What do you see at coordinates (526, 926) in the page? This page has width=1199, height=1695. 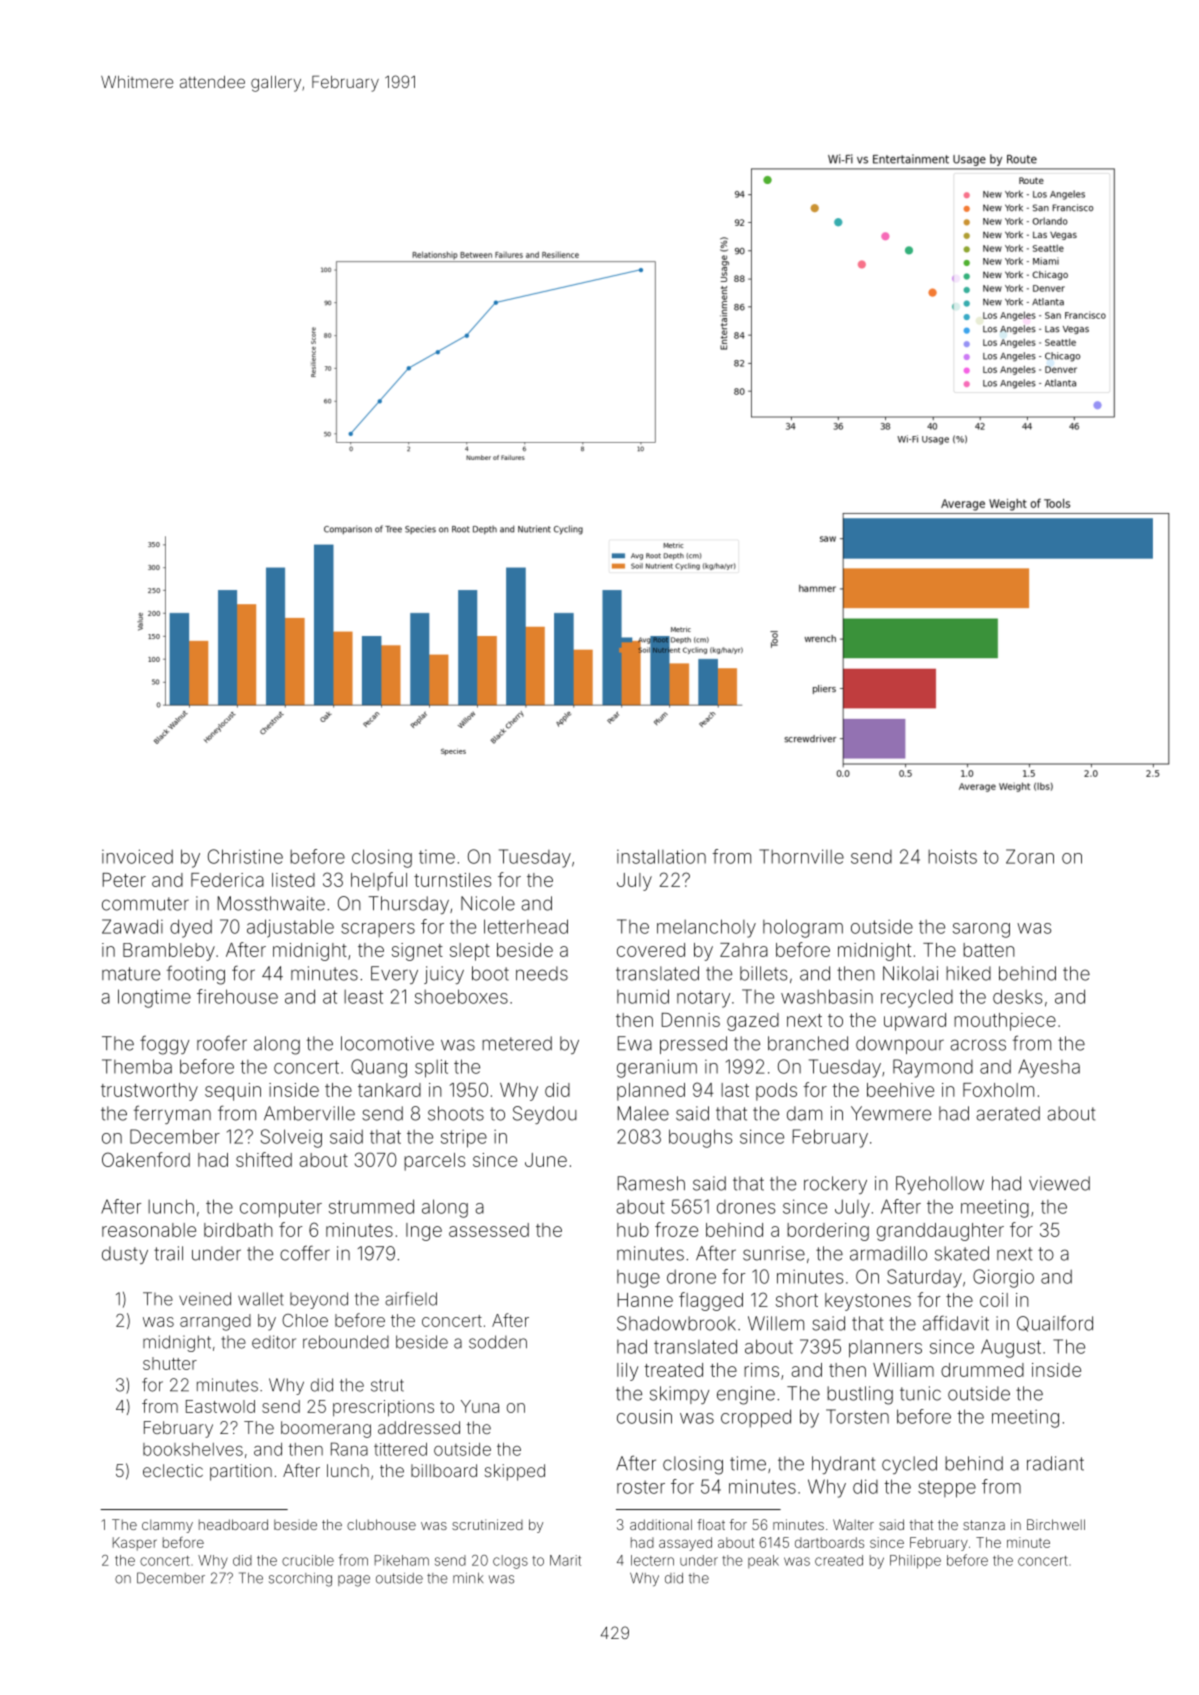 I see `letterhead` at bounding box center [526, 926].
